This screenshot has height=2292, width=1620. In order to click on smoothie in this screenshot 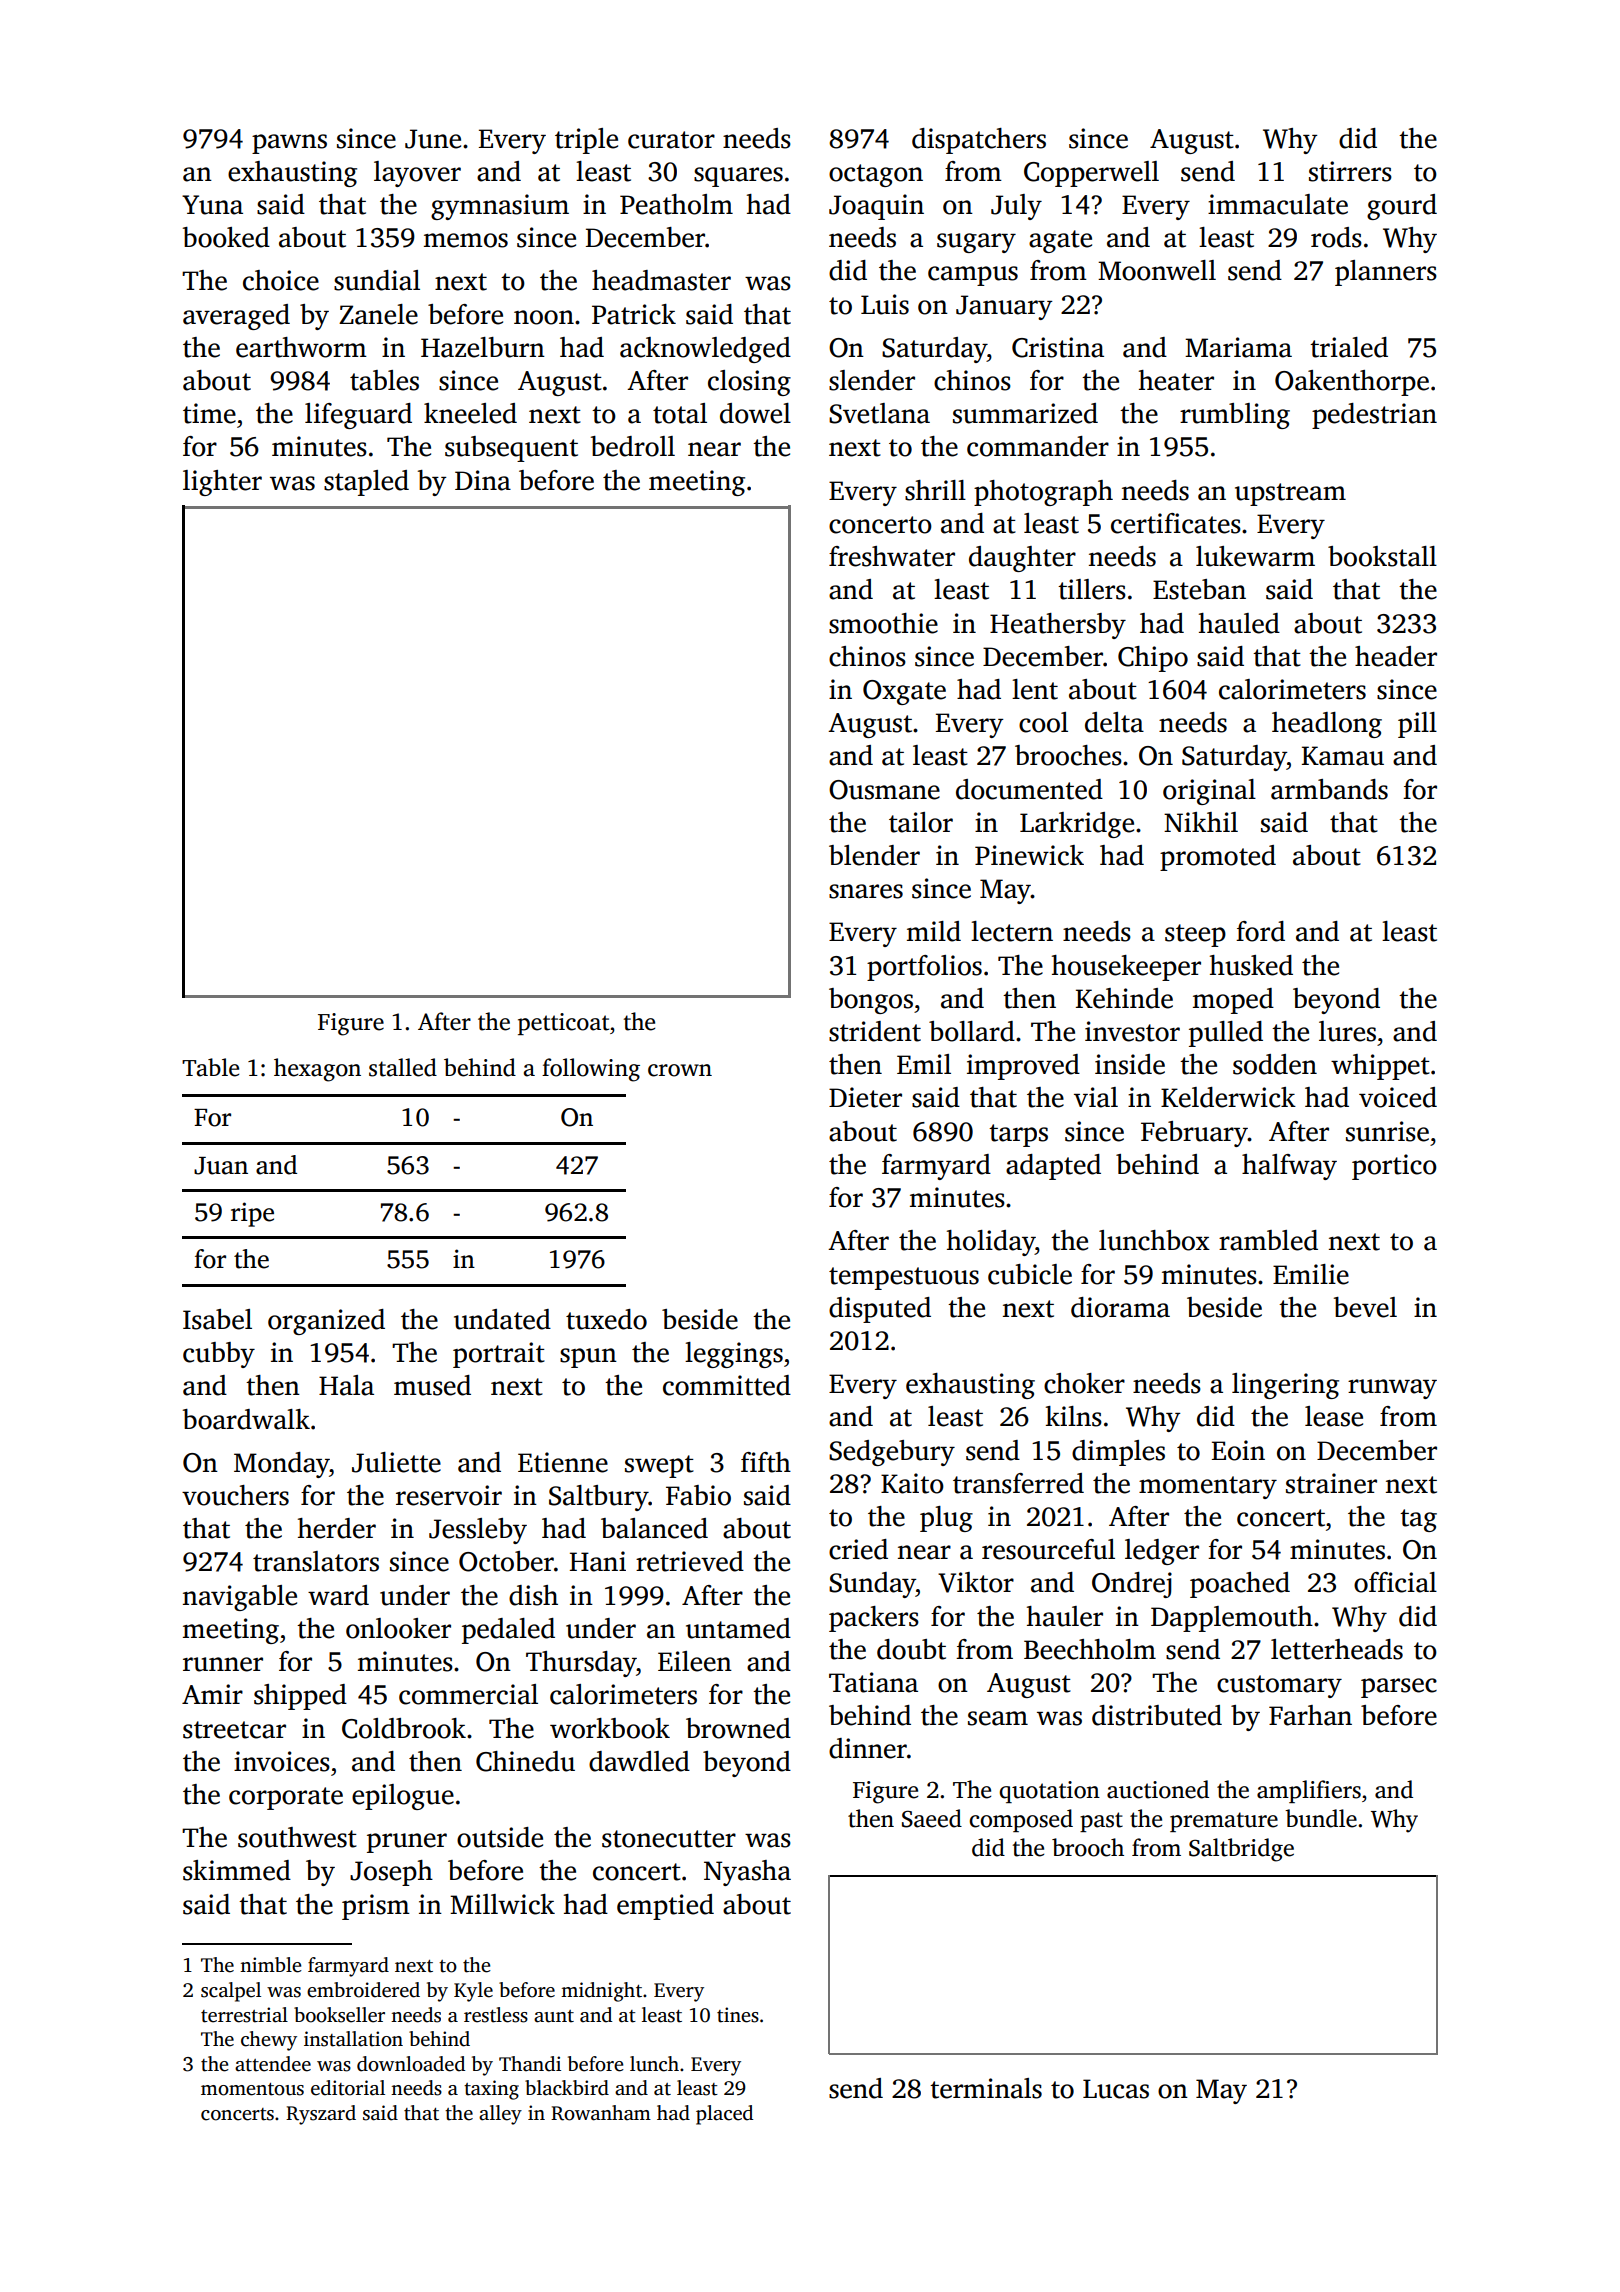, I will do `click(883, 623)`.
